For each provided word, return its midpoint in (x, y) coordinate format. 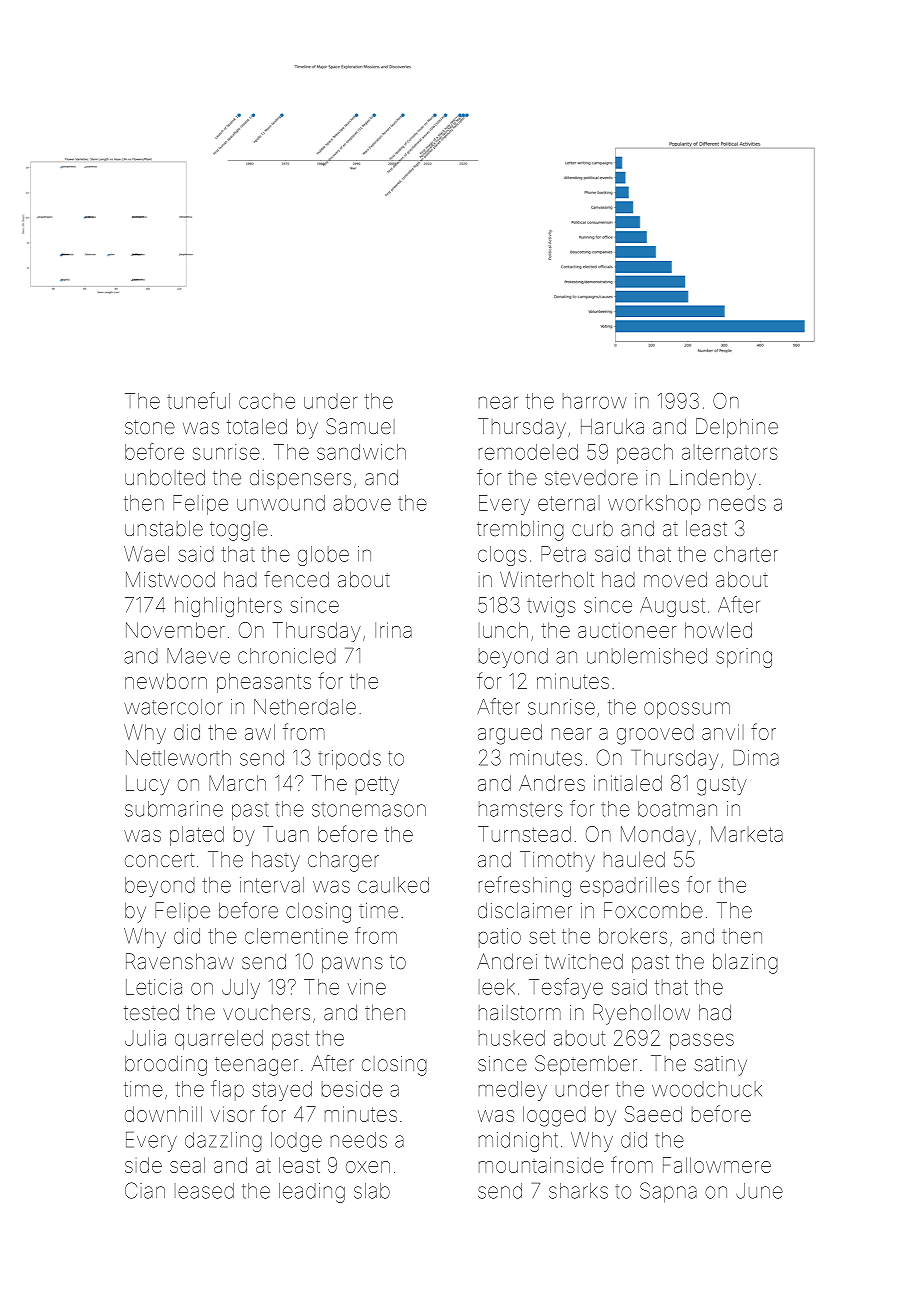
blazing (745, 964)
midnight (518, 1142)
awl (260, 732)
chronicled (287, 656)
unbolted (165, 477)
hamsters (521, 809)
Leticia (154, 987)
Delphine (737, 428)
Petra (563, 554)
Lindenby (713, 480)
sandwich (361, 452)
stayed (282, 1091)
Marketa (747, 834)
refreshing (525, 886)
